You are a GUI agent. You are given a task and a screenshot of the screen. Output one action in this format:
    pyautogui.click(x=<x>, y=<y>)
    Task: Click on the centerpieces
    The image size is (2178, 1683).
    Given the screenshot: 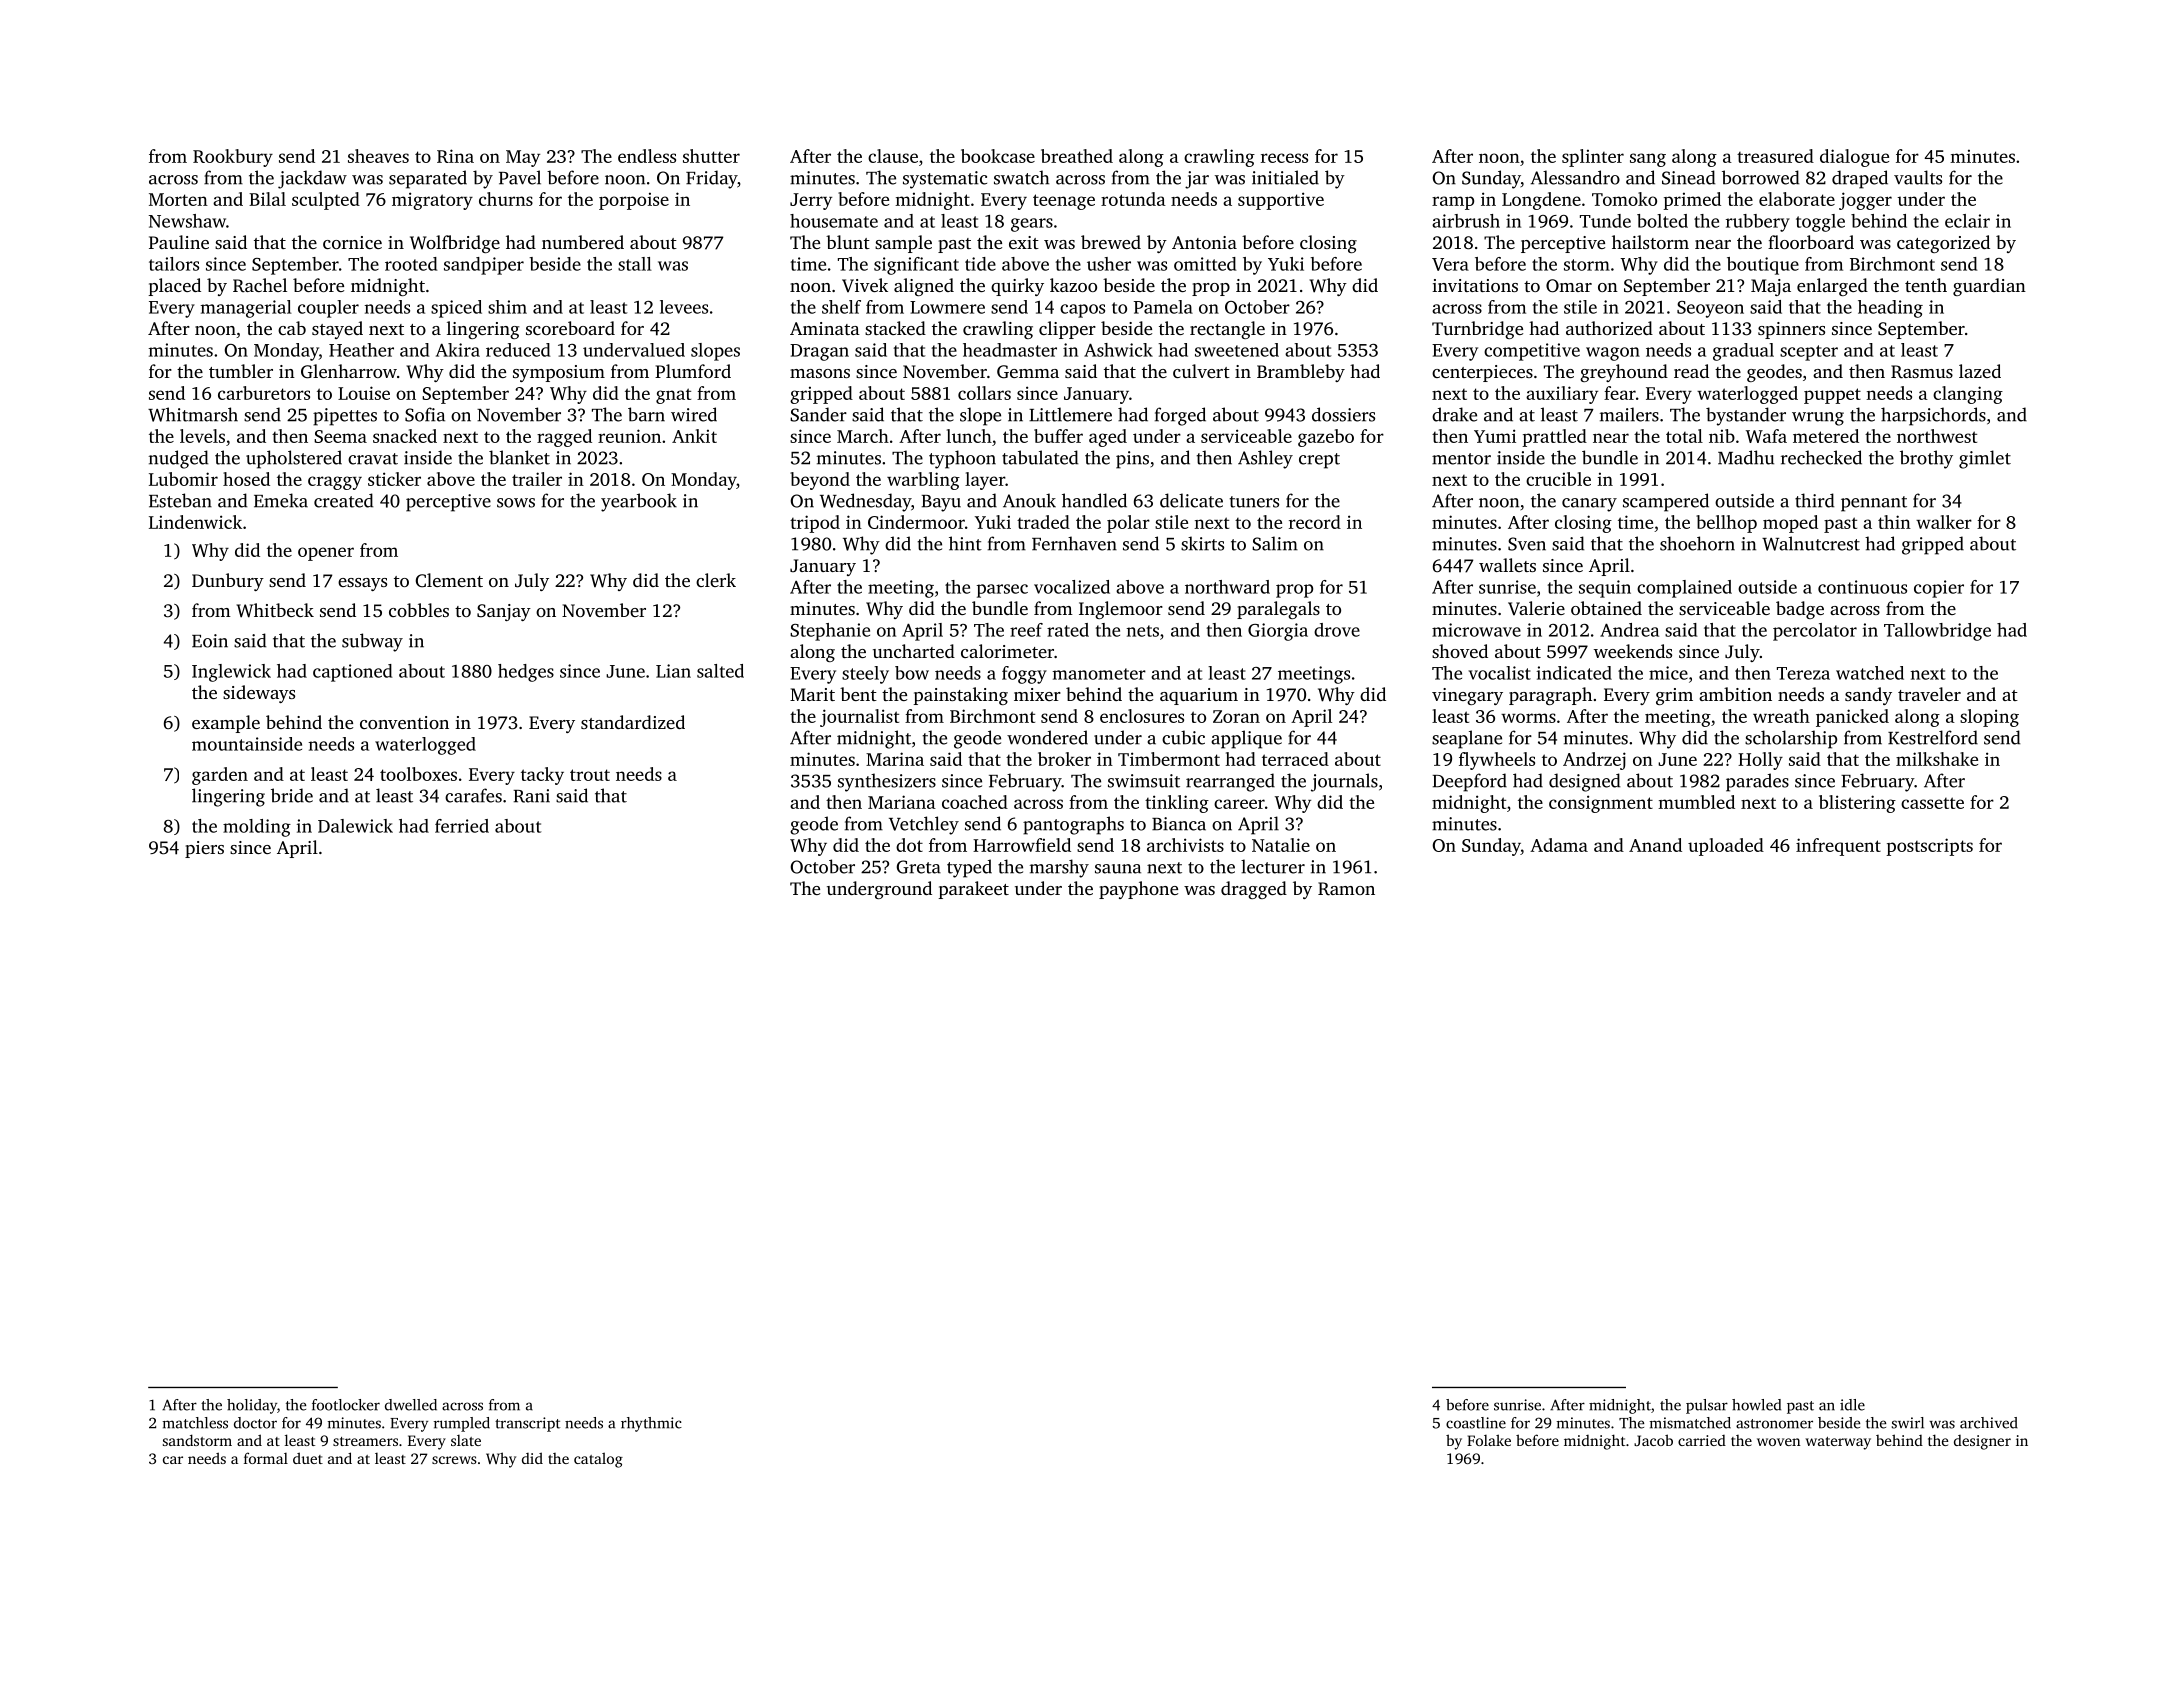 What is the action you would take?
    pyautogui.click(x=1482, y=373)
